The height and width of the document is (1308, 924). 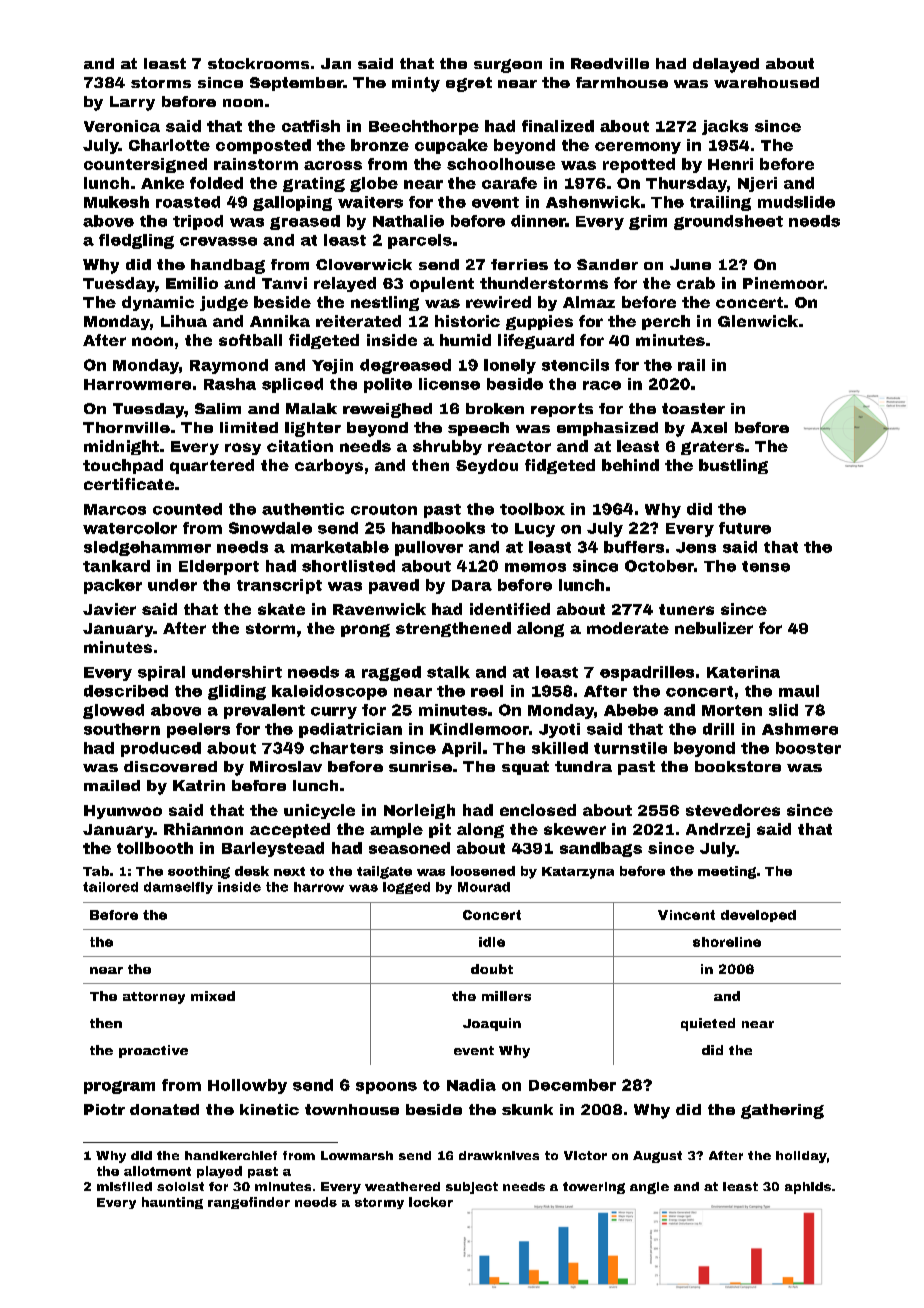 I want to click on Kindlemoor, so click(x=479, y=729).
